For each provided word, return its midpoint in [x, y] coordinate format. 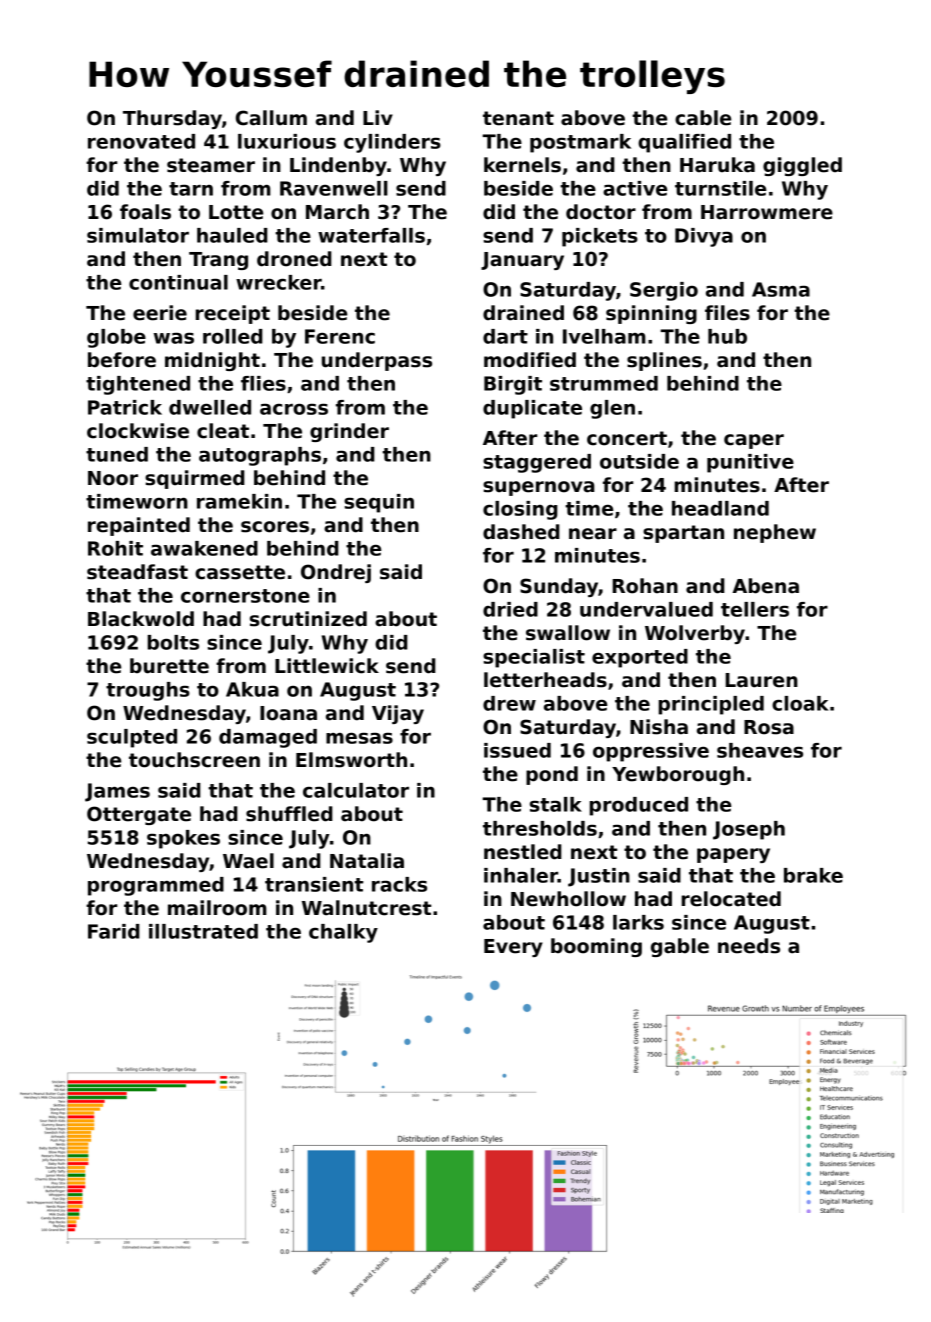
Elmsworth [351, 760]
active [635, 188]
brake [813, 875]
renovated [141, 141]
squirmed [195, 479]
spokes [183, 839]
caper [754, 441]
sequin [379, 503]
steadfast [137, 572]
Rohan [645, 586]
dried [510, 609]
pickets [600, 237]
